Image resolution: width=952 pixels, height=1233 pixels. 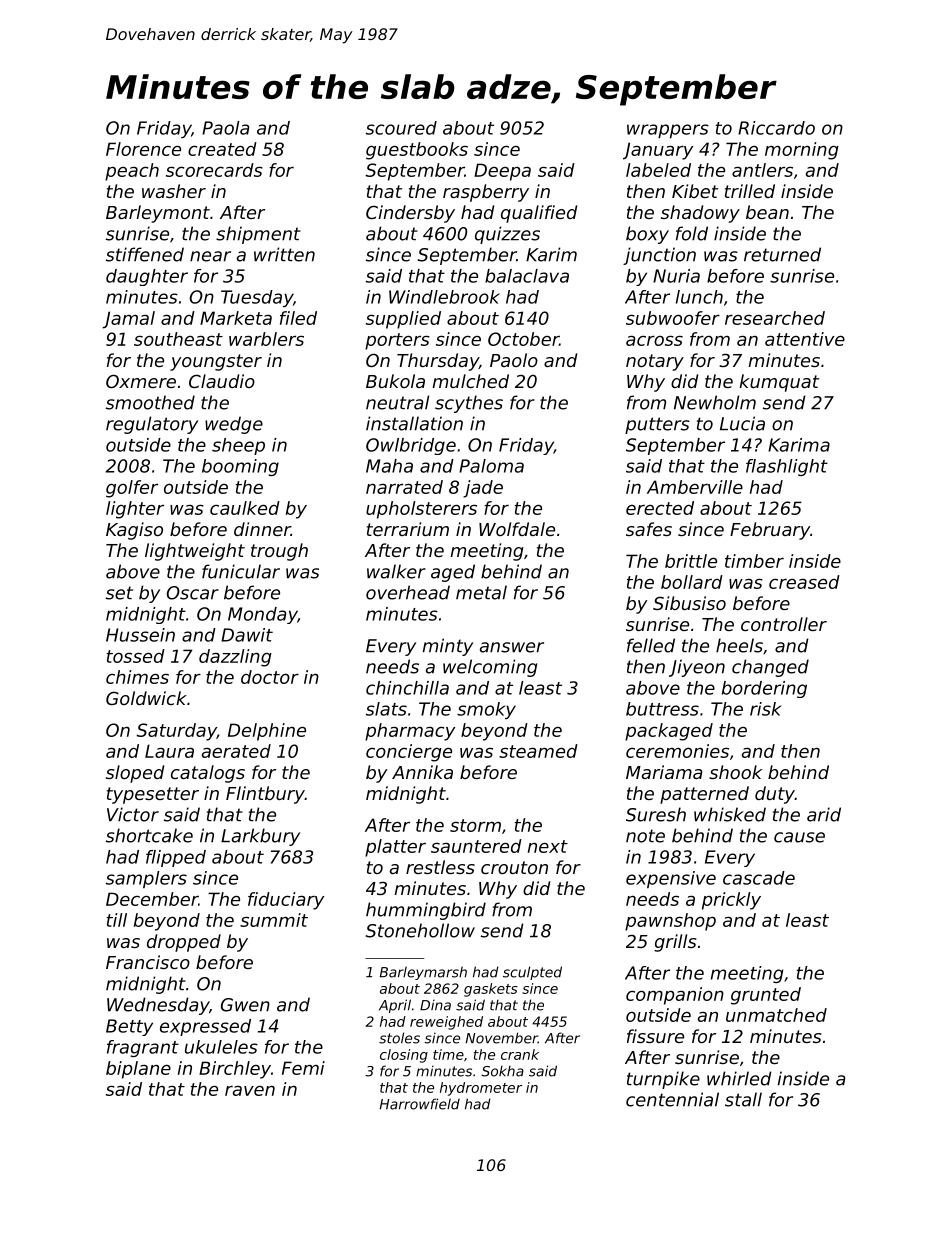 I want to click on controller, so click(x=784, y=624).
